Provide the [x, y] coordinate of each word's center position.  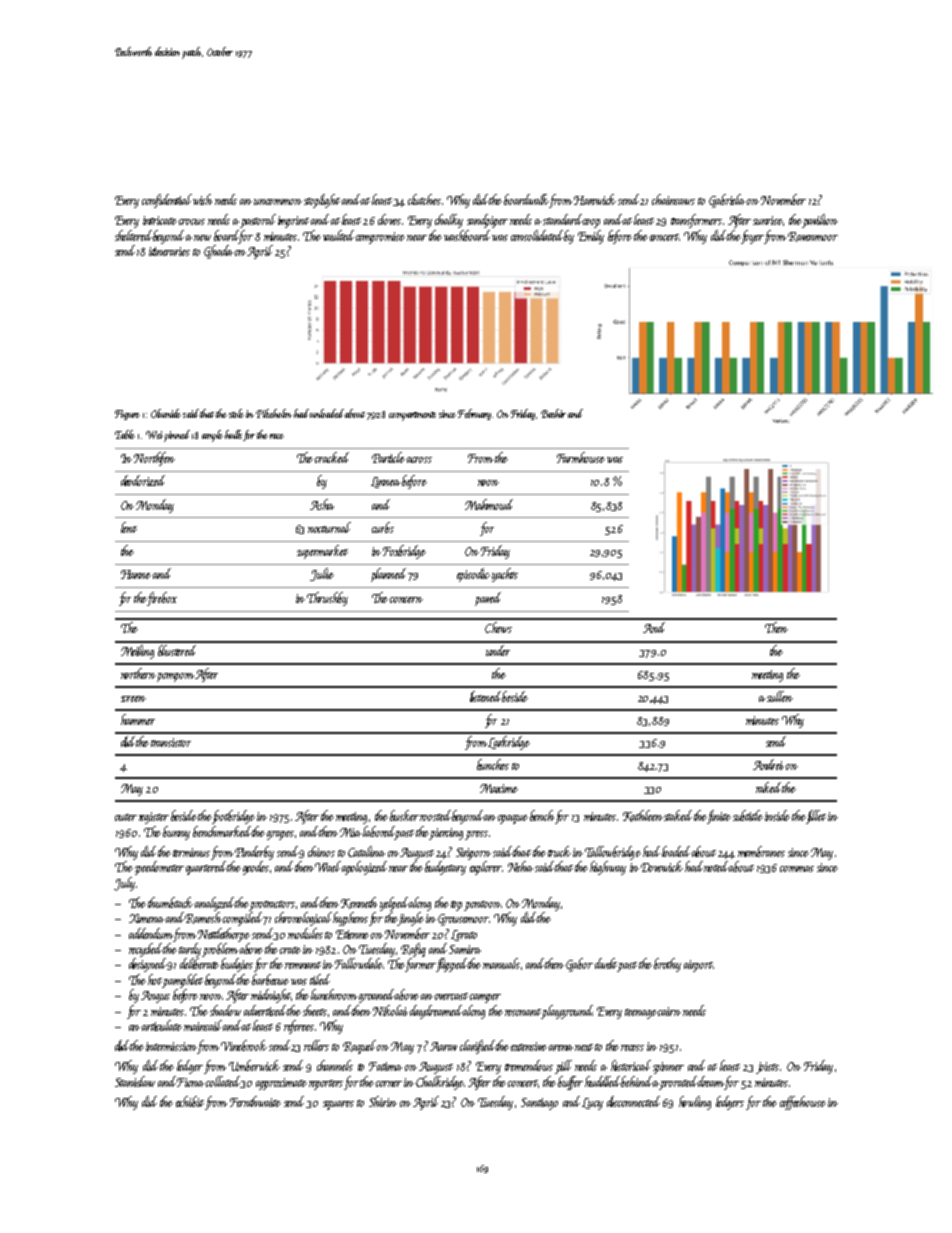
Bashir [553, 413]
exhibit [190, 1101]
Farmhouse [581, 457]
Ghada [218, 252]
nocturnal [329, 527]
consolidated [537, 235]
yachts [505, 575]
